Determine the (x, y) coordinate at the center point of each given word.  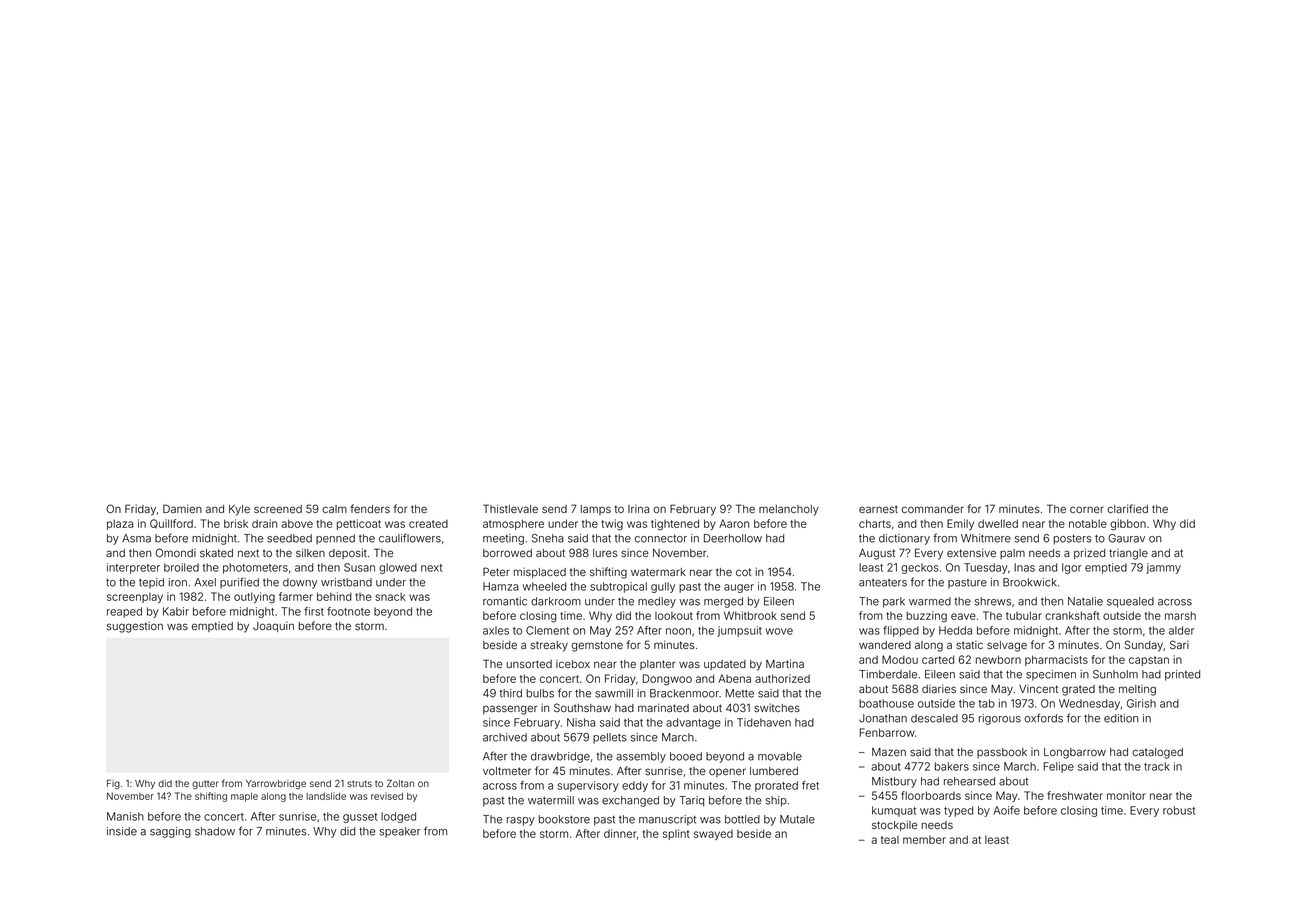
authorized (782, 678)
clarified (1127, 508)
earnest (878, 509)
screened (278, 509)
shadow (215, 831)
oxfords (1043, 718)
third (511, 693)
